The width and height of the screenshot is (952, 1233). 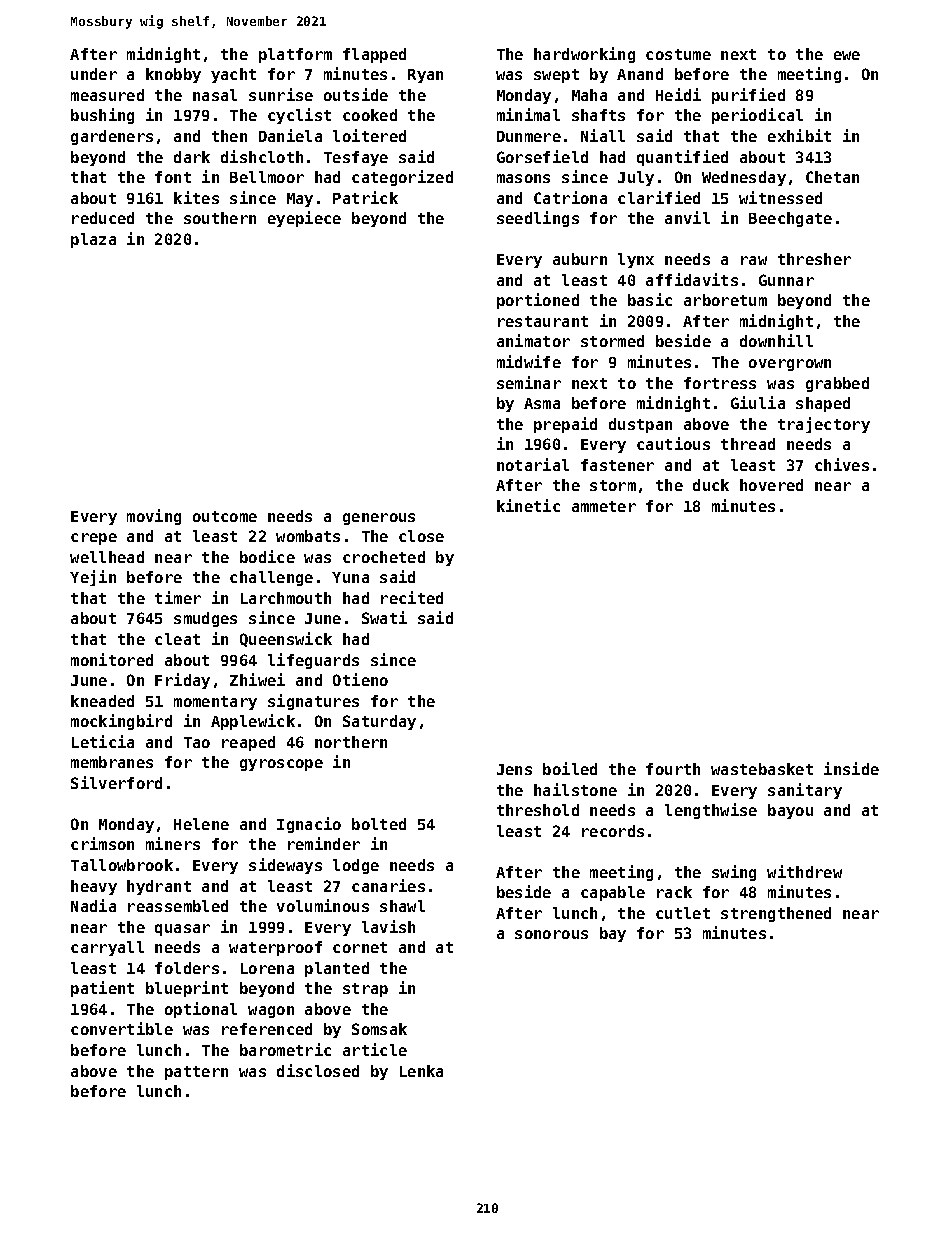 I want to click on knobby, so click(x=173, y=75).
